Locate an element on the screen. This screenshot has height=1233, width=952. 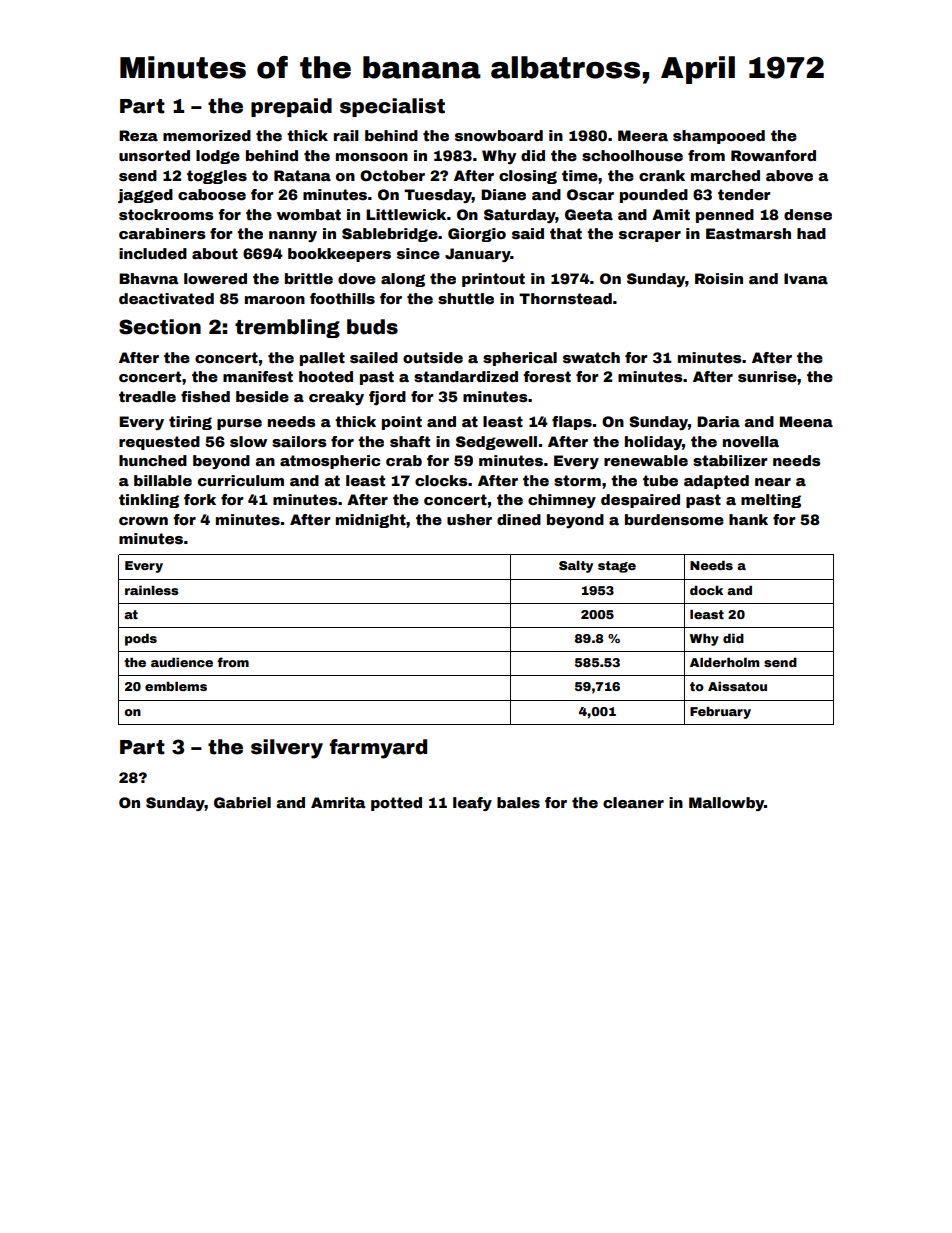
Tuesday is located at coordinates (438, 196).
